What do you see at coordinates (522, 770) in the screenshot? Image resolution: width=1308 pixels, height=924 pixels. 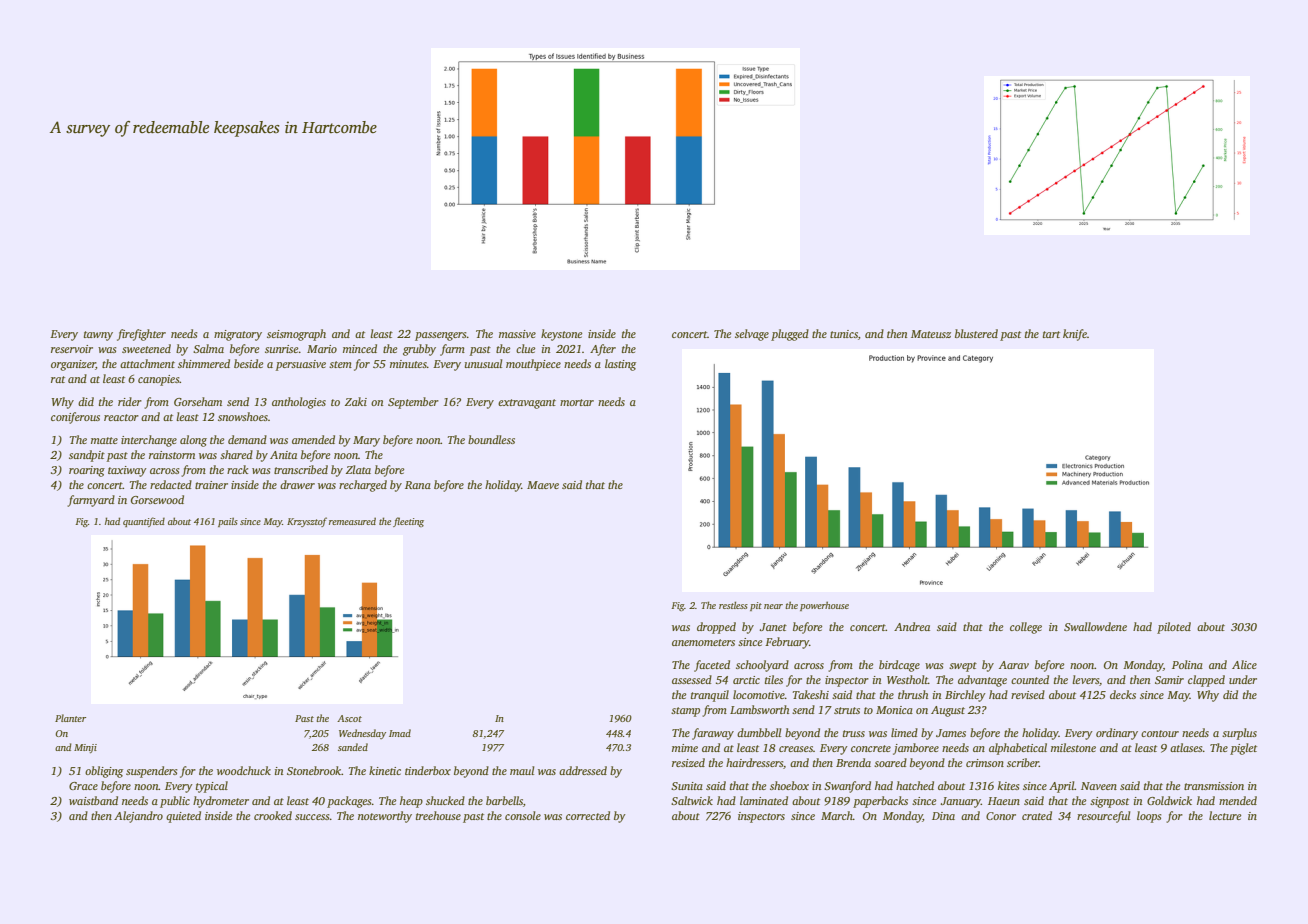 I see `maul` at bounding box center [522, 770].
